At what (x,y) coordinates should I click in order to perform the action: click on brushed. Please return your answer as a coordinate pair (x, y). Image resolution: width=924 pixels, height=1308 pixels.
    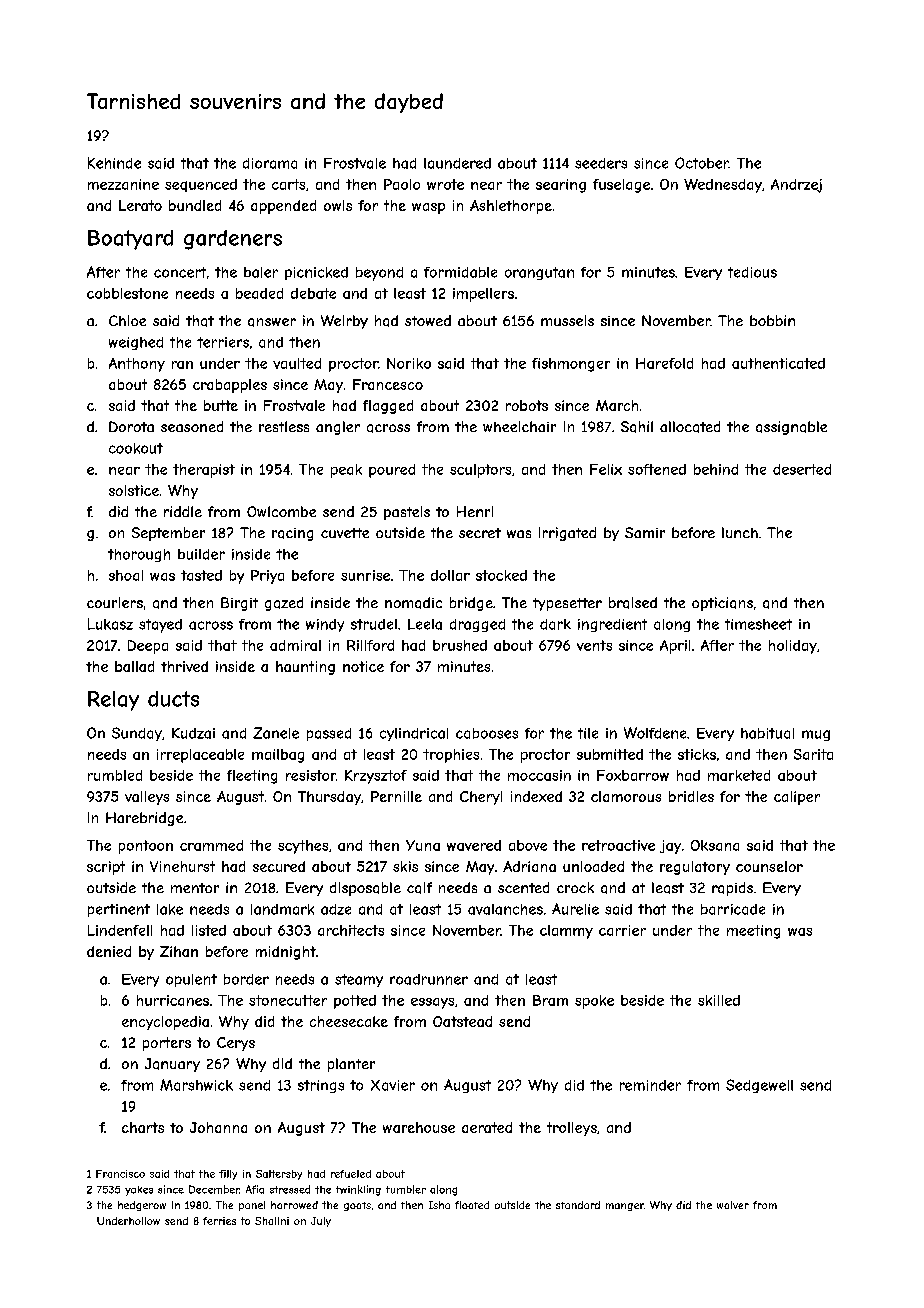
    Looking at the image, I should click on (460, 645).
